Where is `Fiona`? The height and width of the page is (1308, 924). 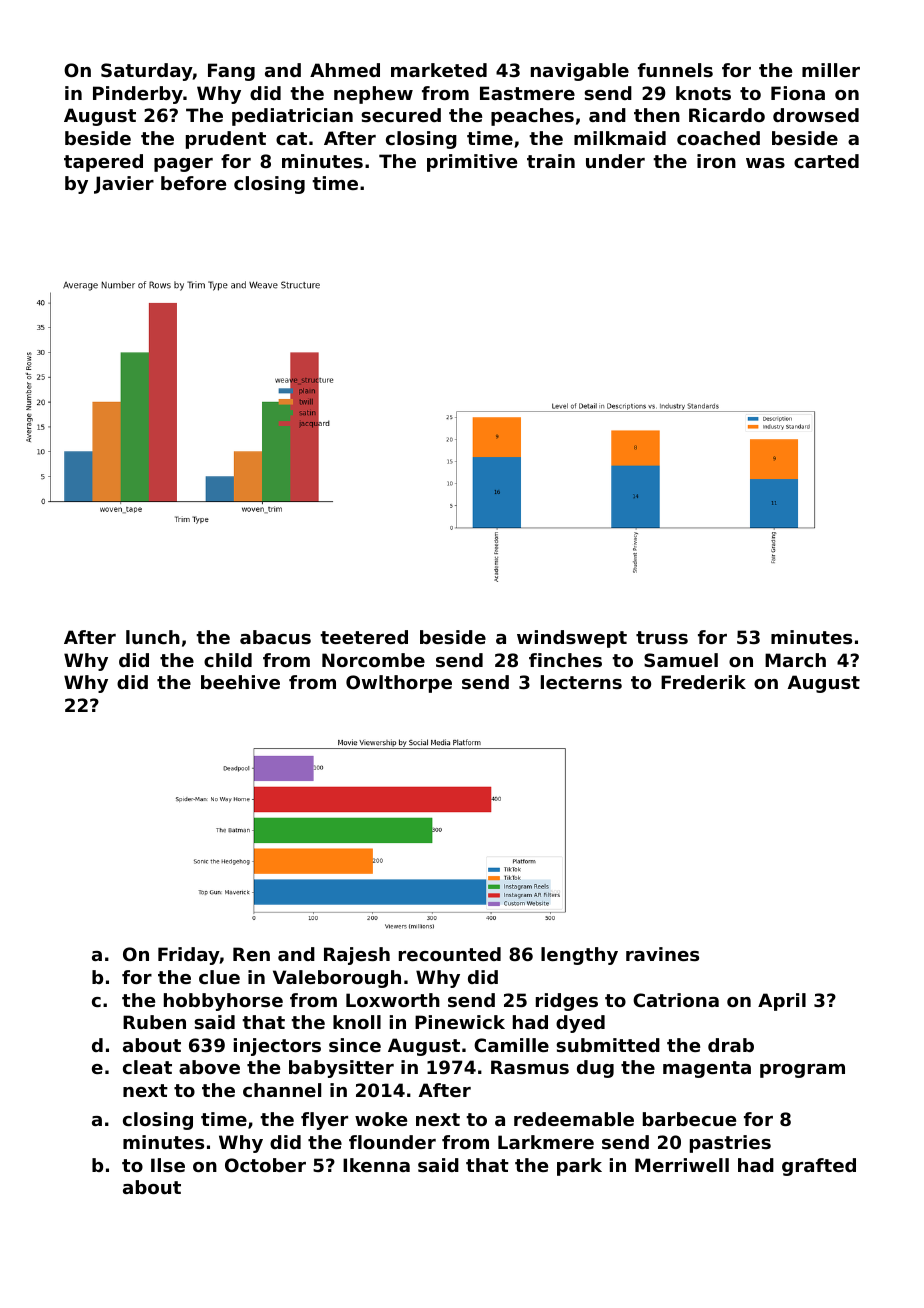
Fiona is located at coordinates (798, 93).
